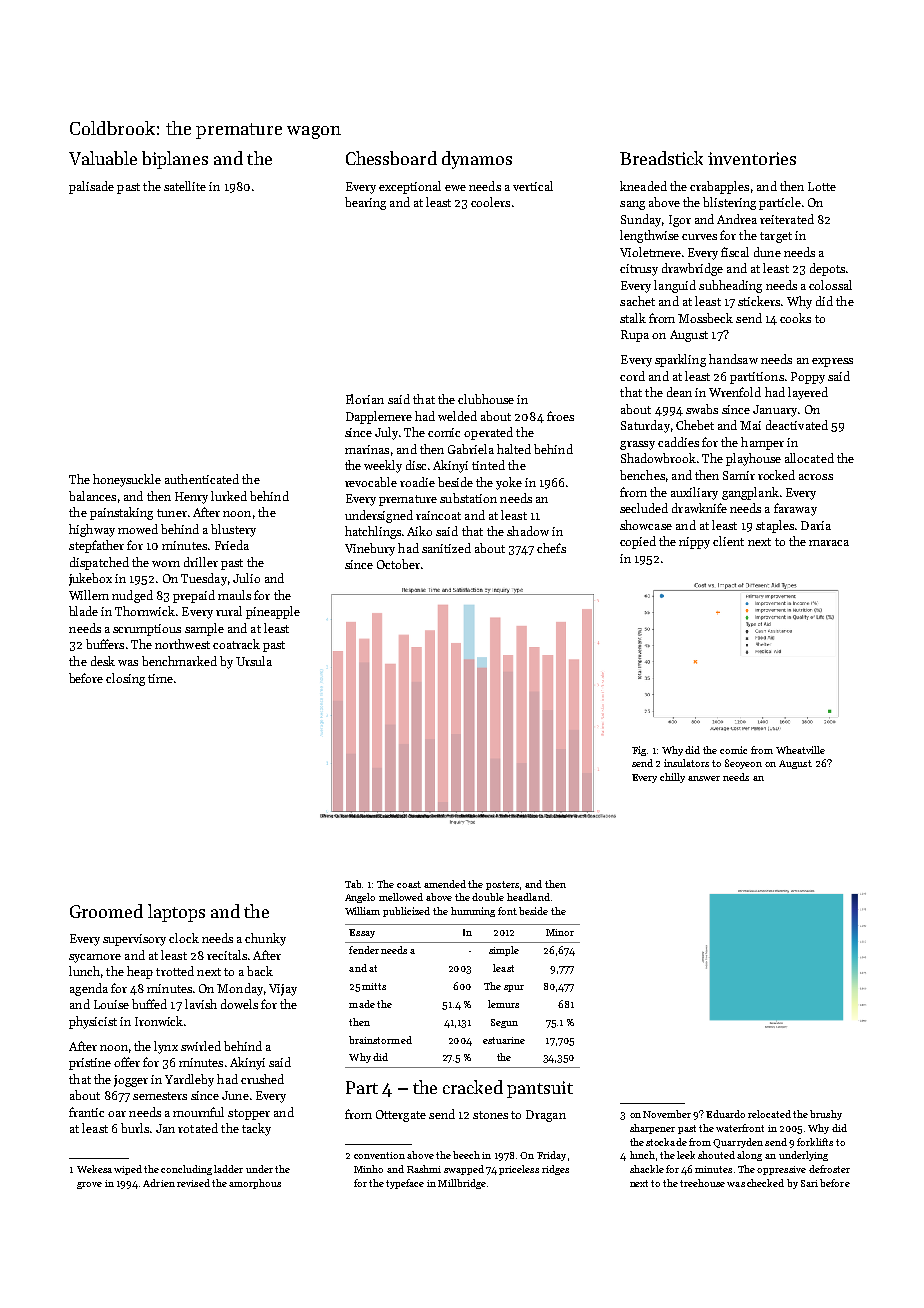 The height and width of the screenshot is (1308, 924). I want to click on Dapplemere, so click(379, 417).
